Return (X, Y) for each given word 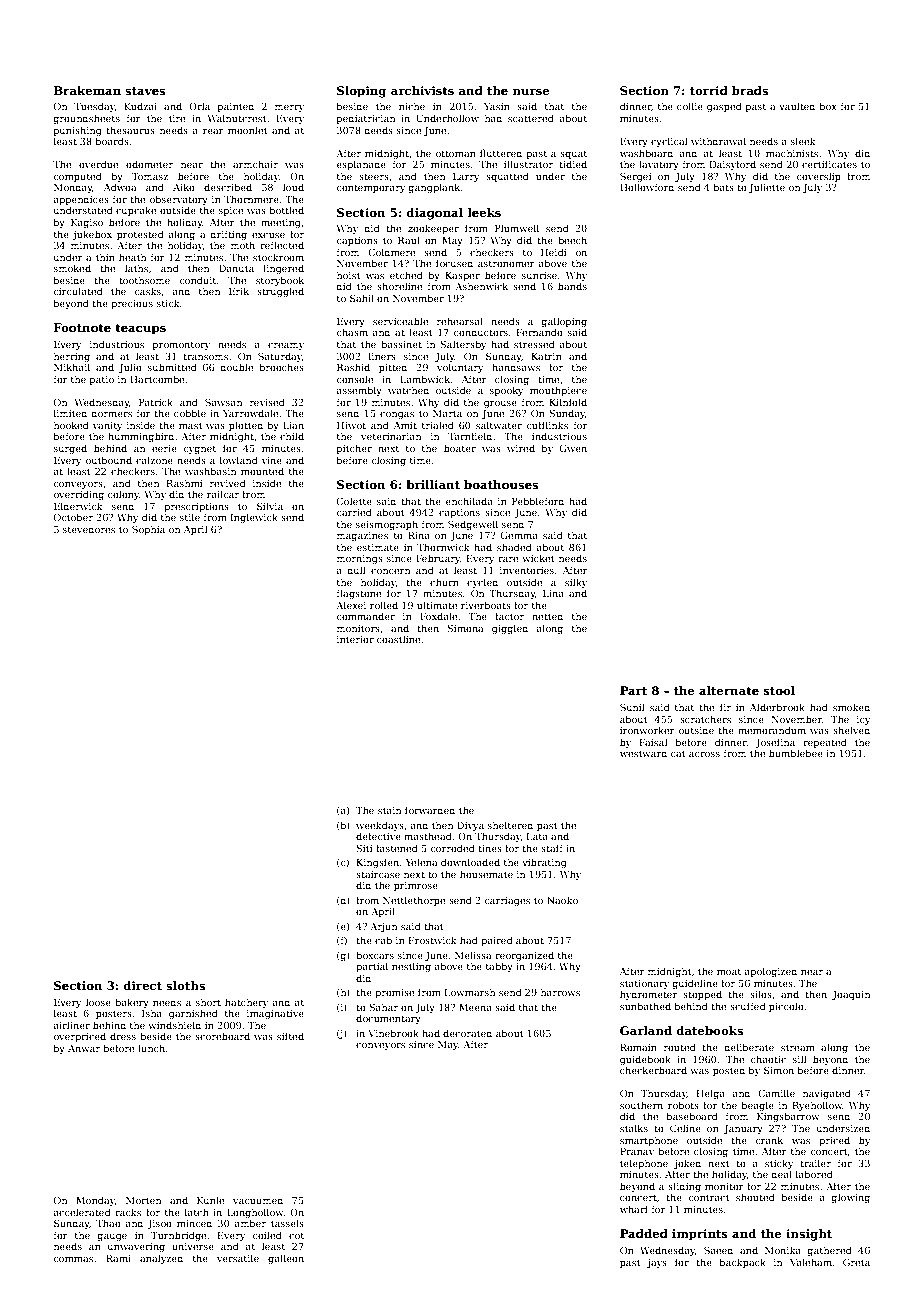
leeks (484, 212)
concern (390, 571)
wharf (634, 1209)
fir (725, 707)
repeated (825, 743)
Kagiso (87, 223)
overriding (78, 495)
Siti (365, 848)
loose (98, 1002)
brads (750, 90)
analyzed (161, 1259)
